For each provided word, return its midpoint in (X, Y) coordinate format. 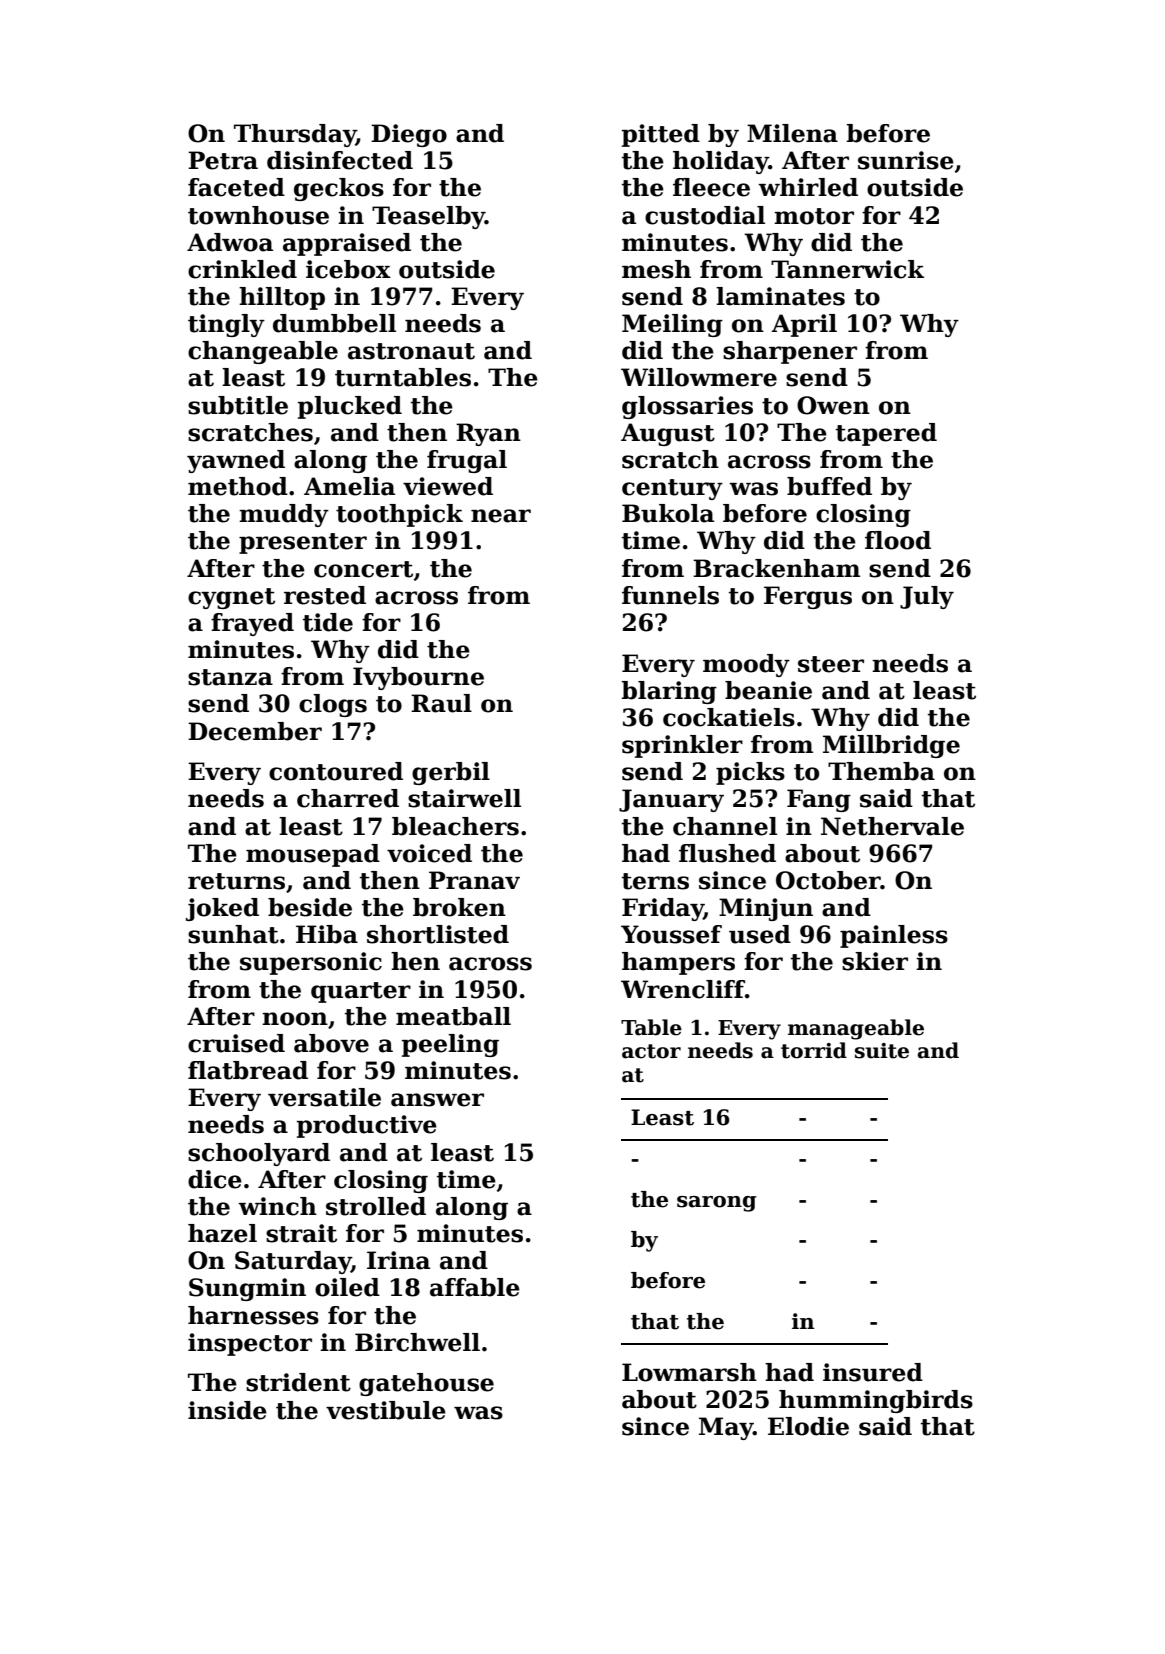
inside (227, 1410)
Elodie (808, 1426)
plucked (350, 407)
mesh (656, 269)
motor (814, 216)
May (726, 1428)
